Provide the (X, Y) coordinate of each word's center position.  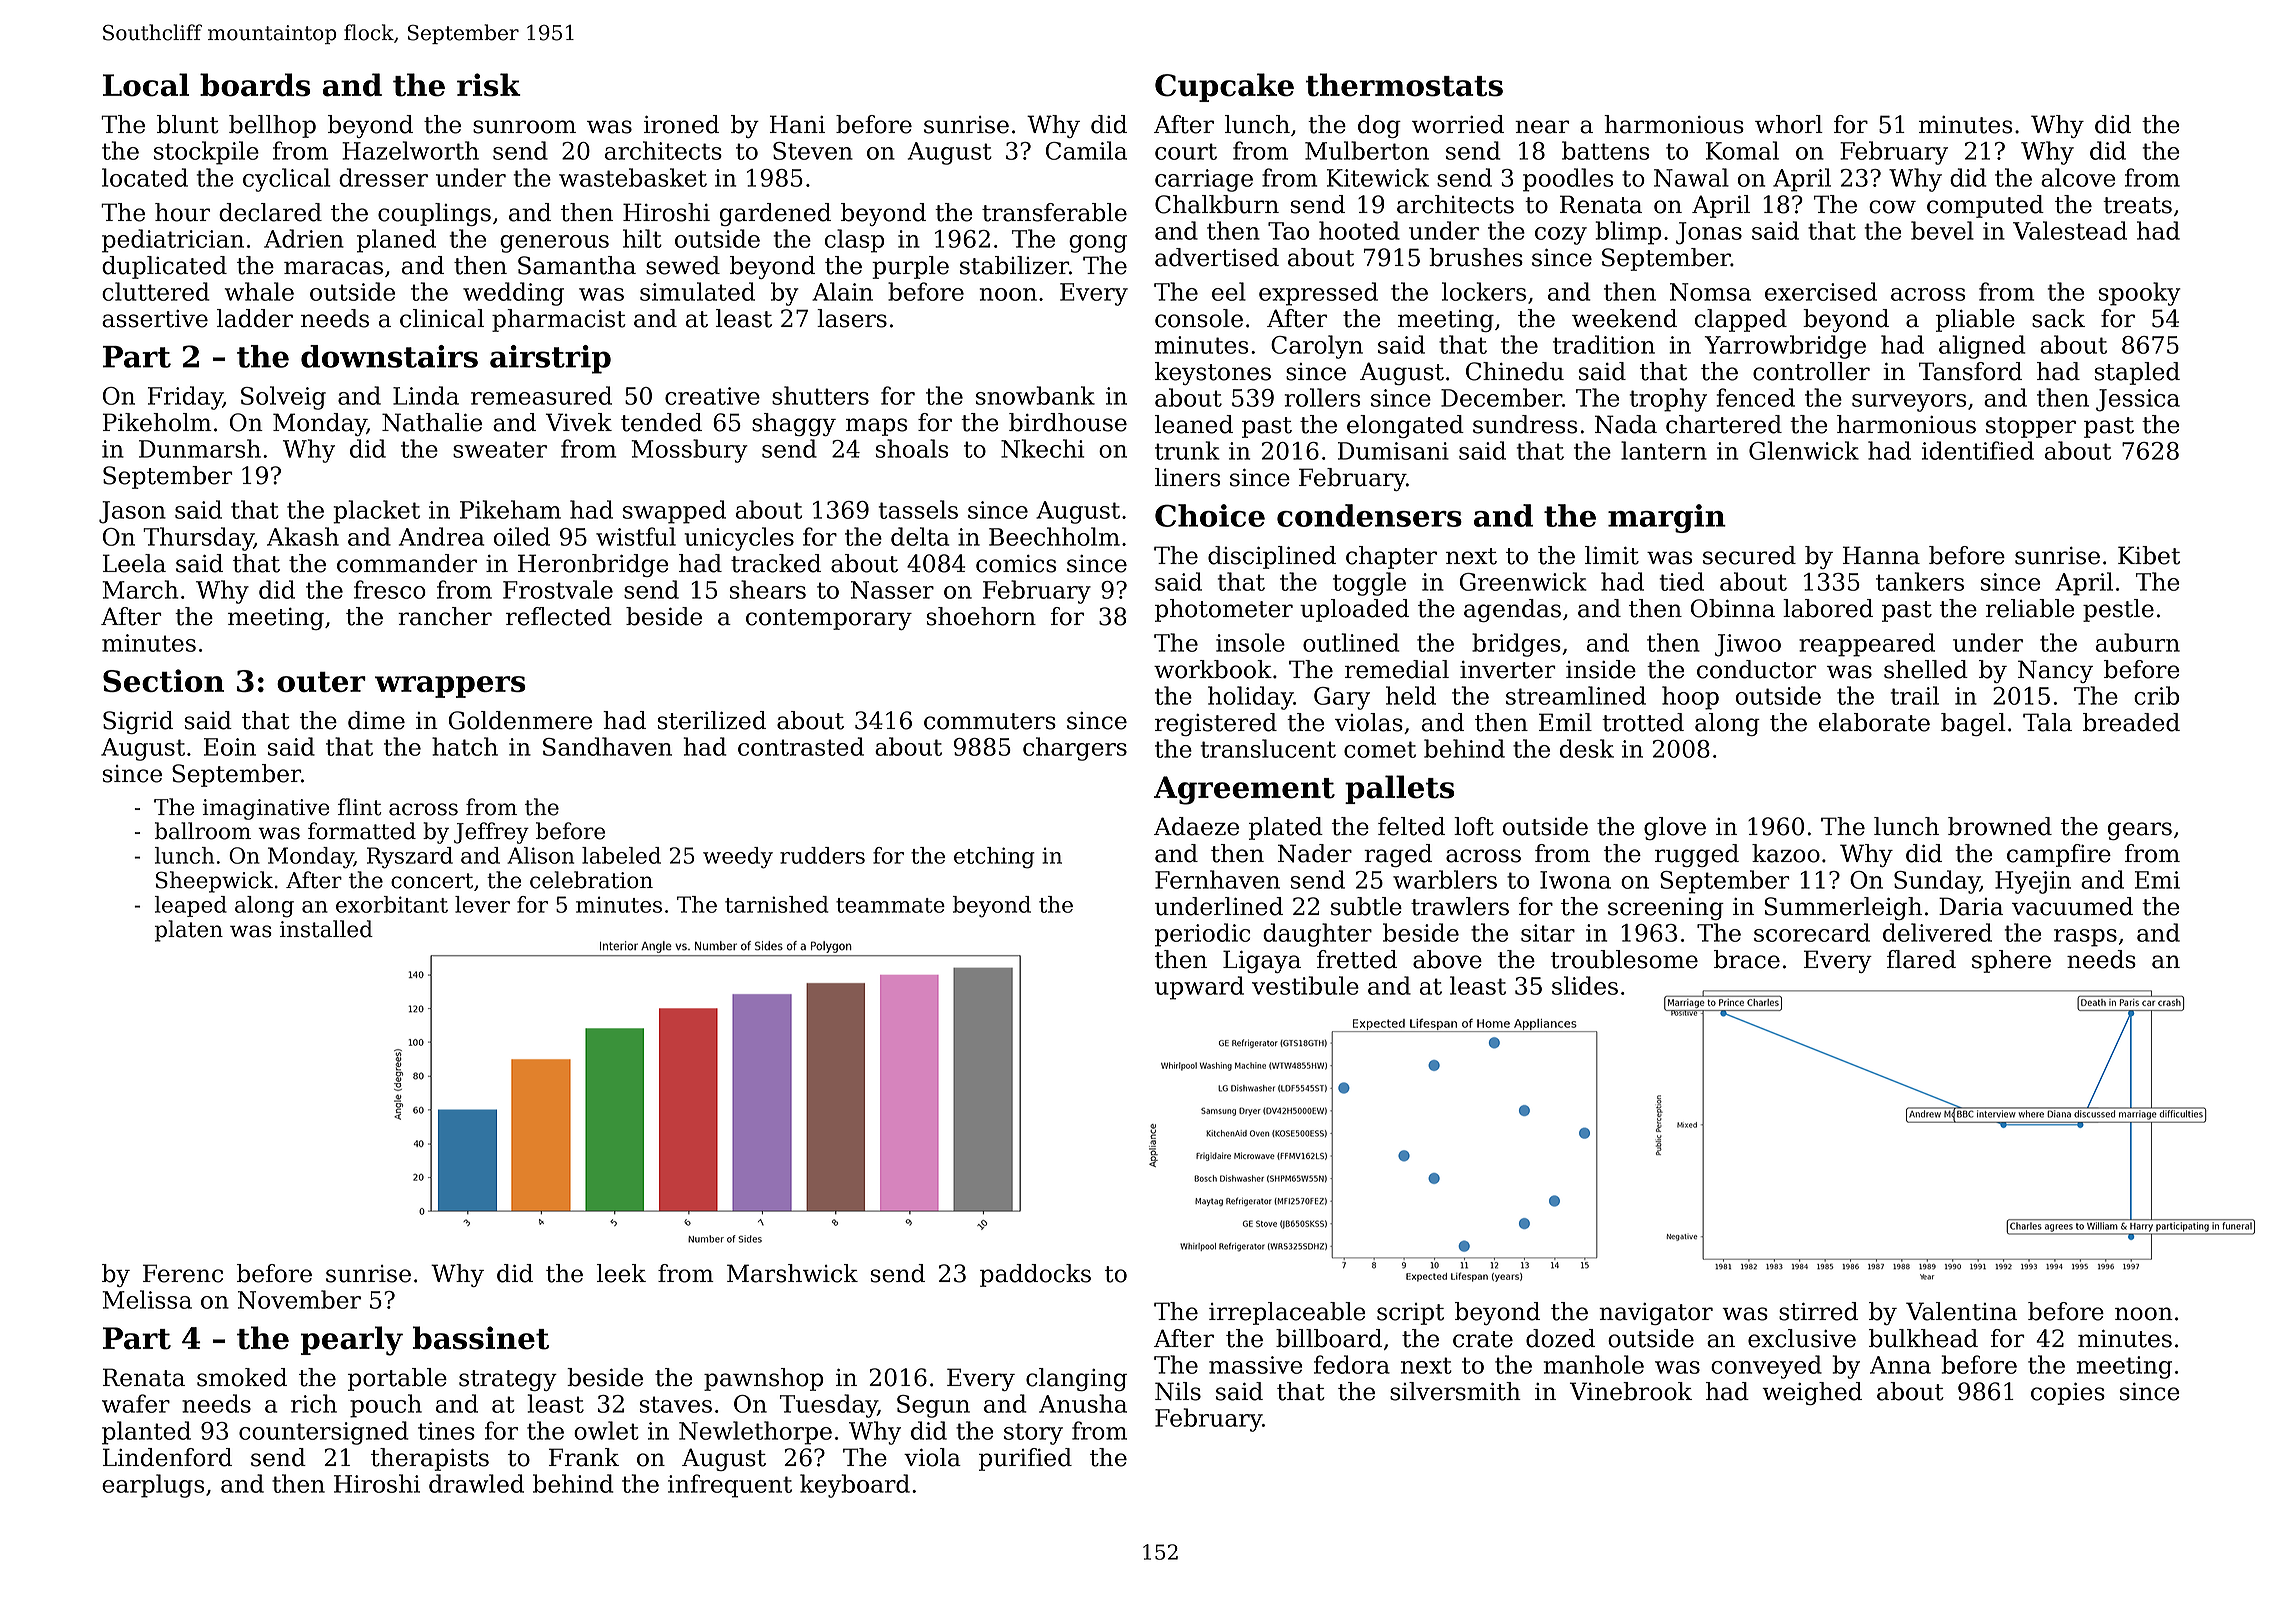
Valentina (1961, 1311)
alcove (2078, 177)
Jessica (2138, 400)
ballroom (203, 831)
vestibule (1305, 985)
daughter (1317, 935)
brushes (1476, 257)
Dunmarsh (200, 448)
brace (1747, 959)
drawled (476, 1483)
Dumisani (1393, 451)
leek (621, 1273)
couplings (434, 214)
